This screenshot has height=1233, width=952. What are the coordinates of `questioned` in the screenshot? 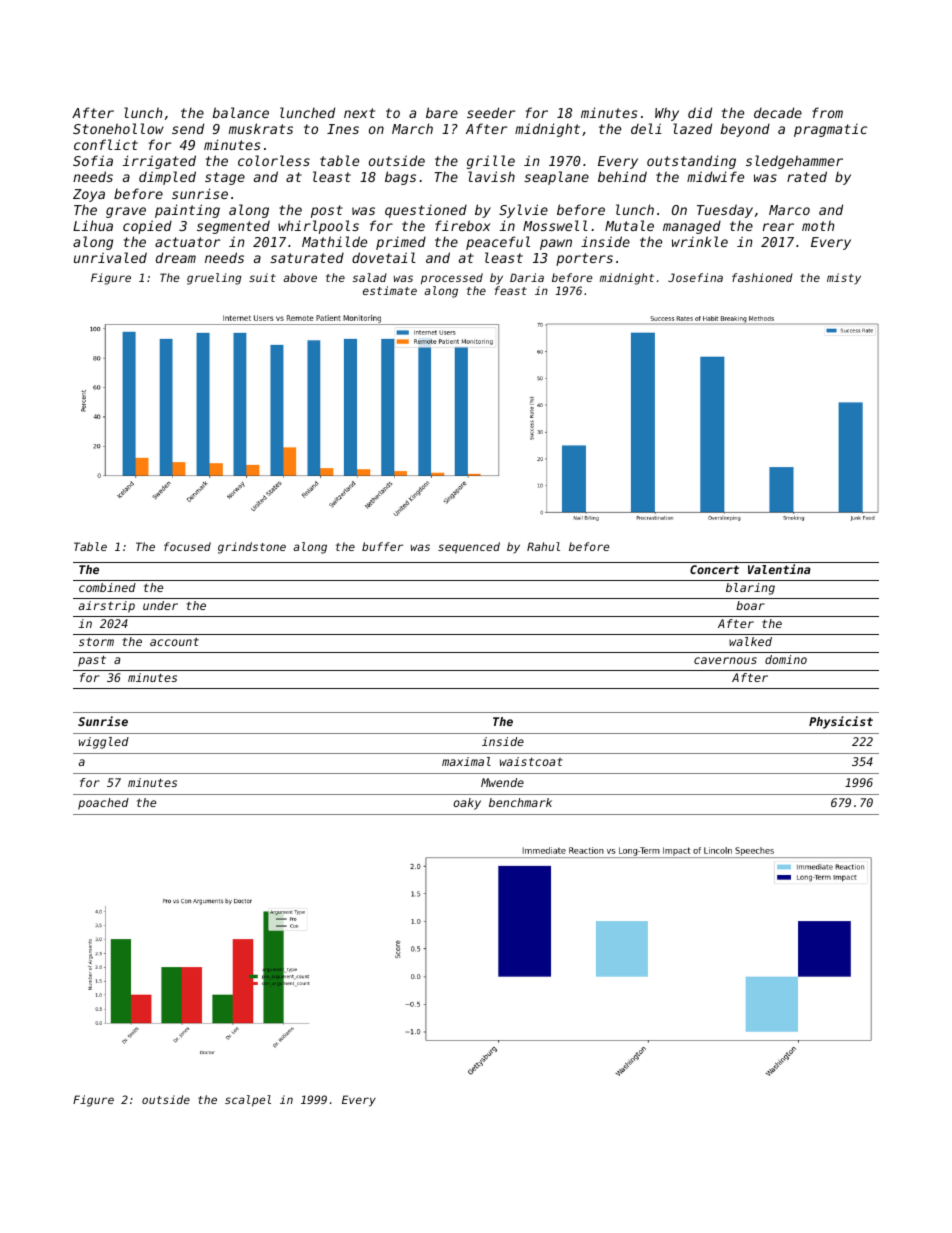 It's located at (426, 211).
